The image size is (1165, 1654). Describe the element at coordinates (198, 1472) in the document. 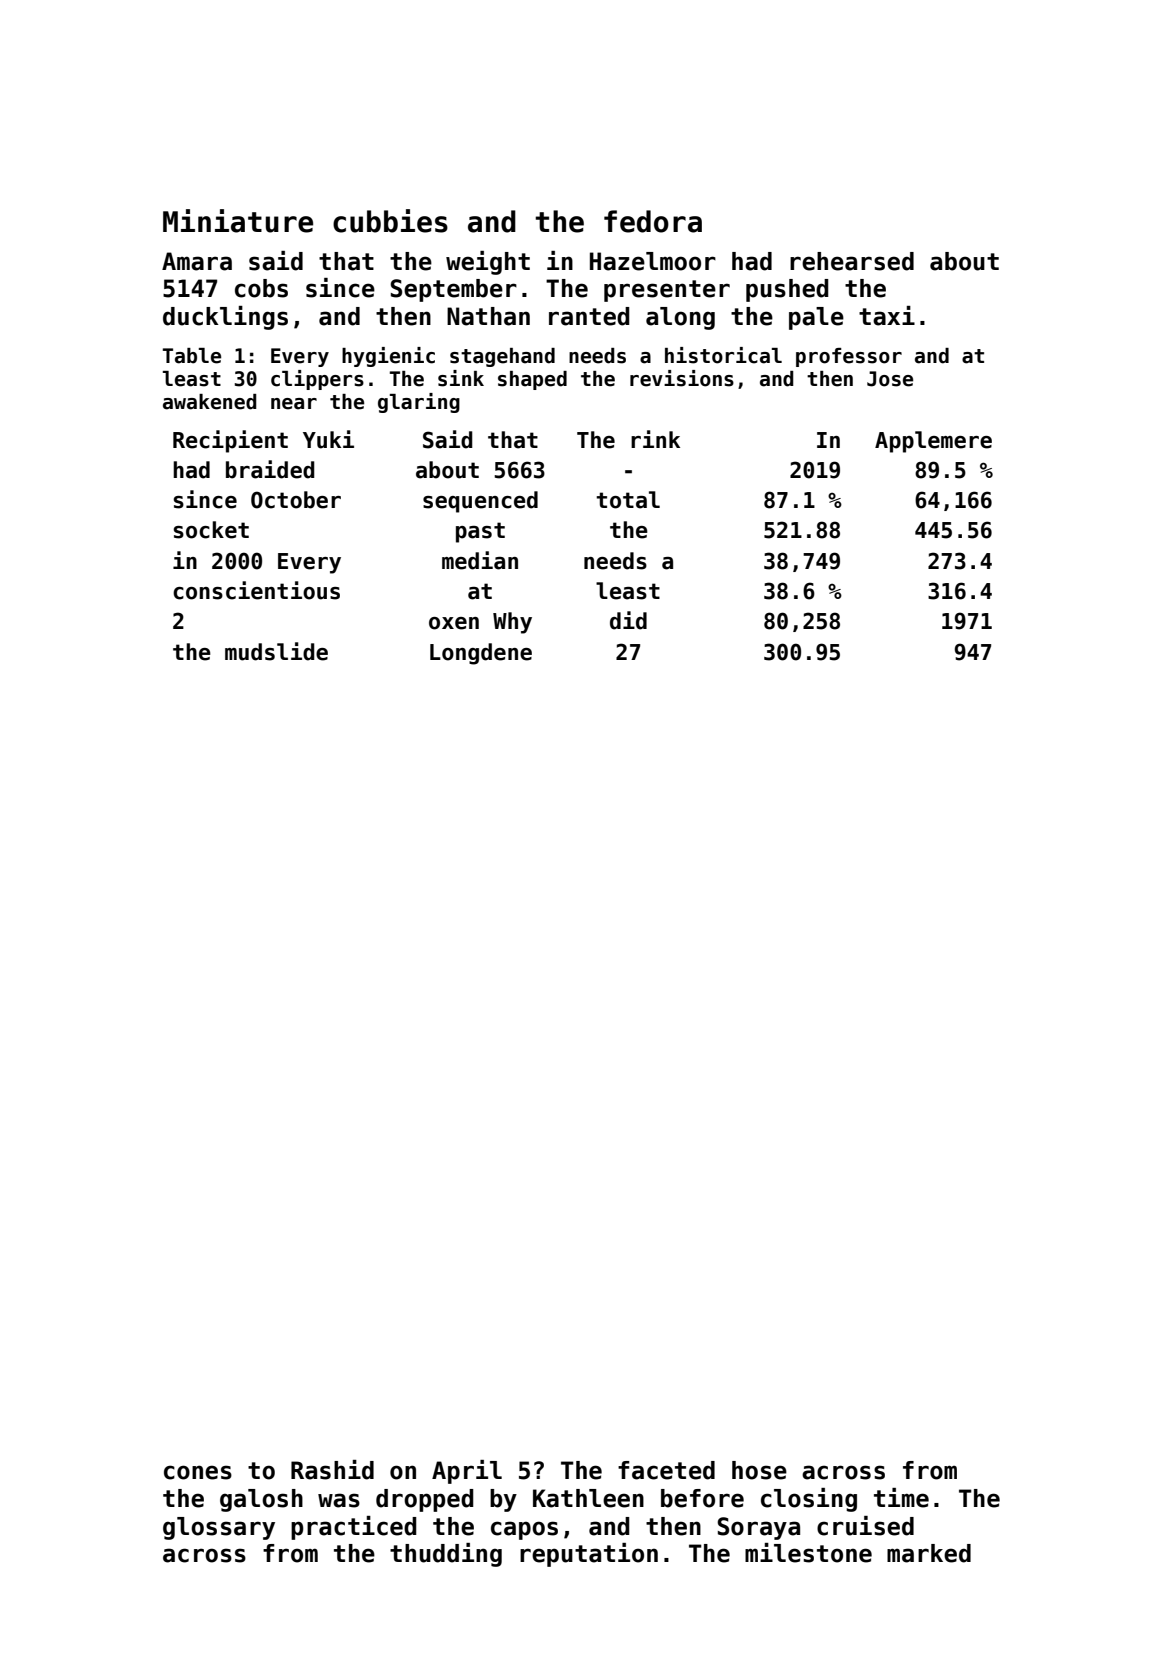

I see `cones` at that location.
